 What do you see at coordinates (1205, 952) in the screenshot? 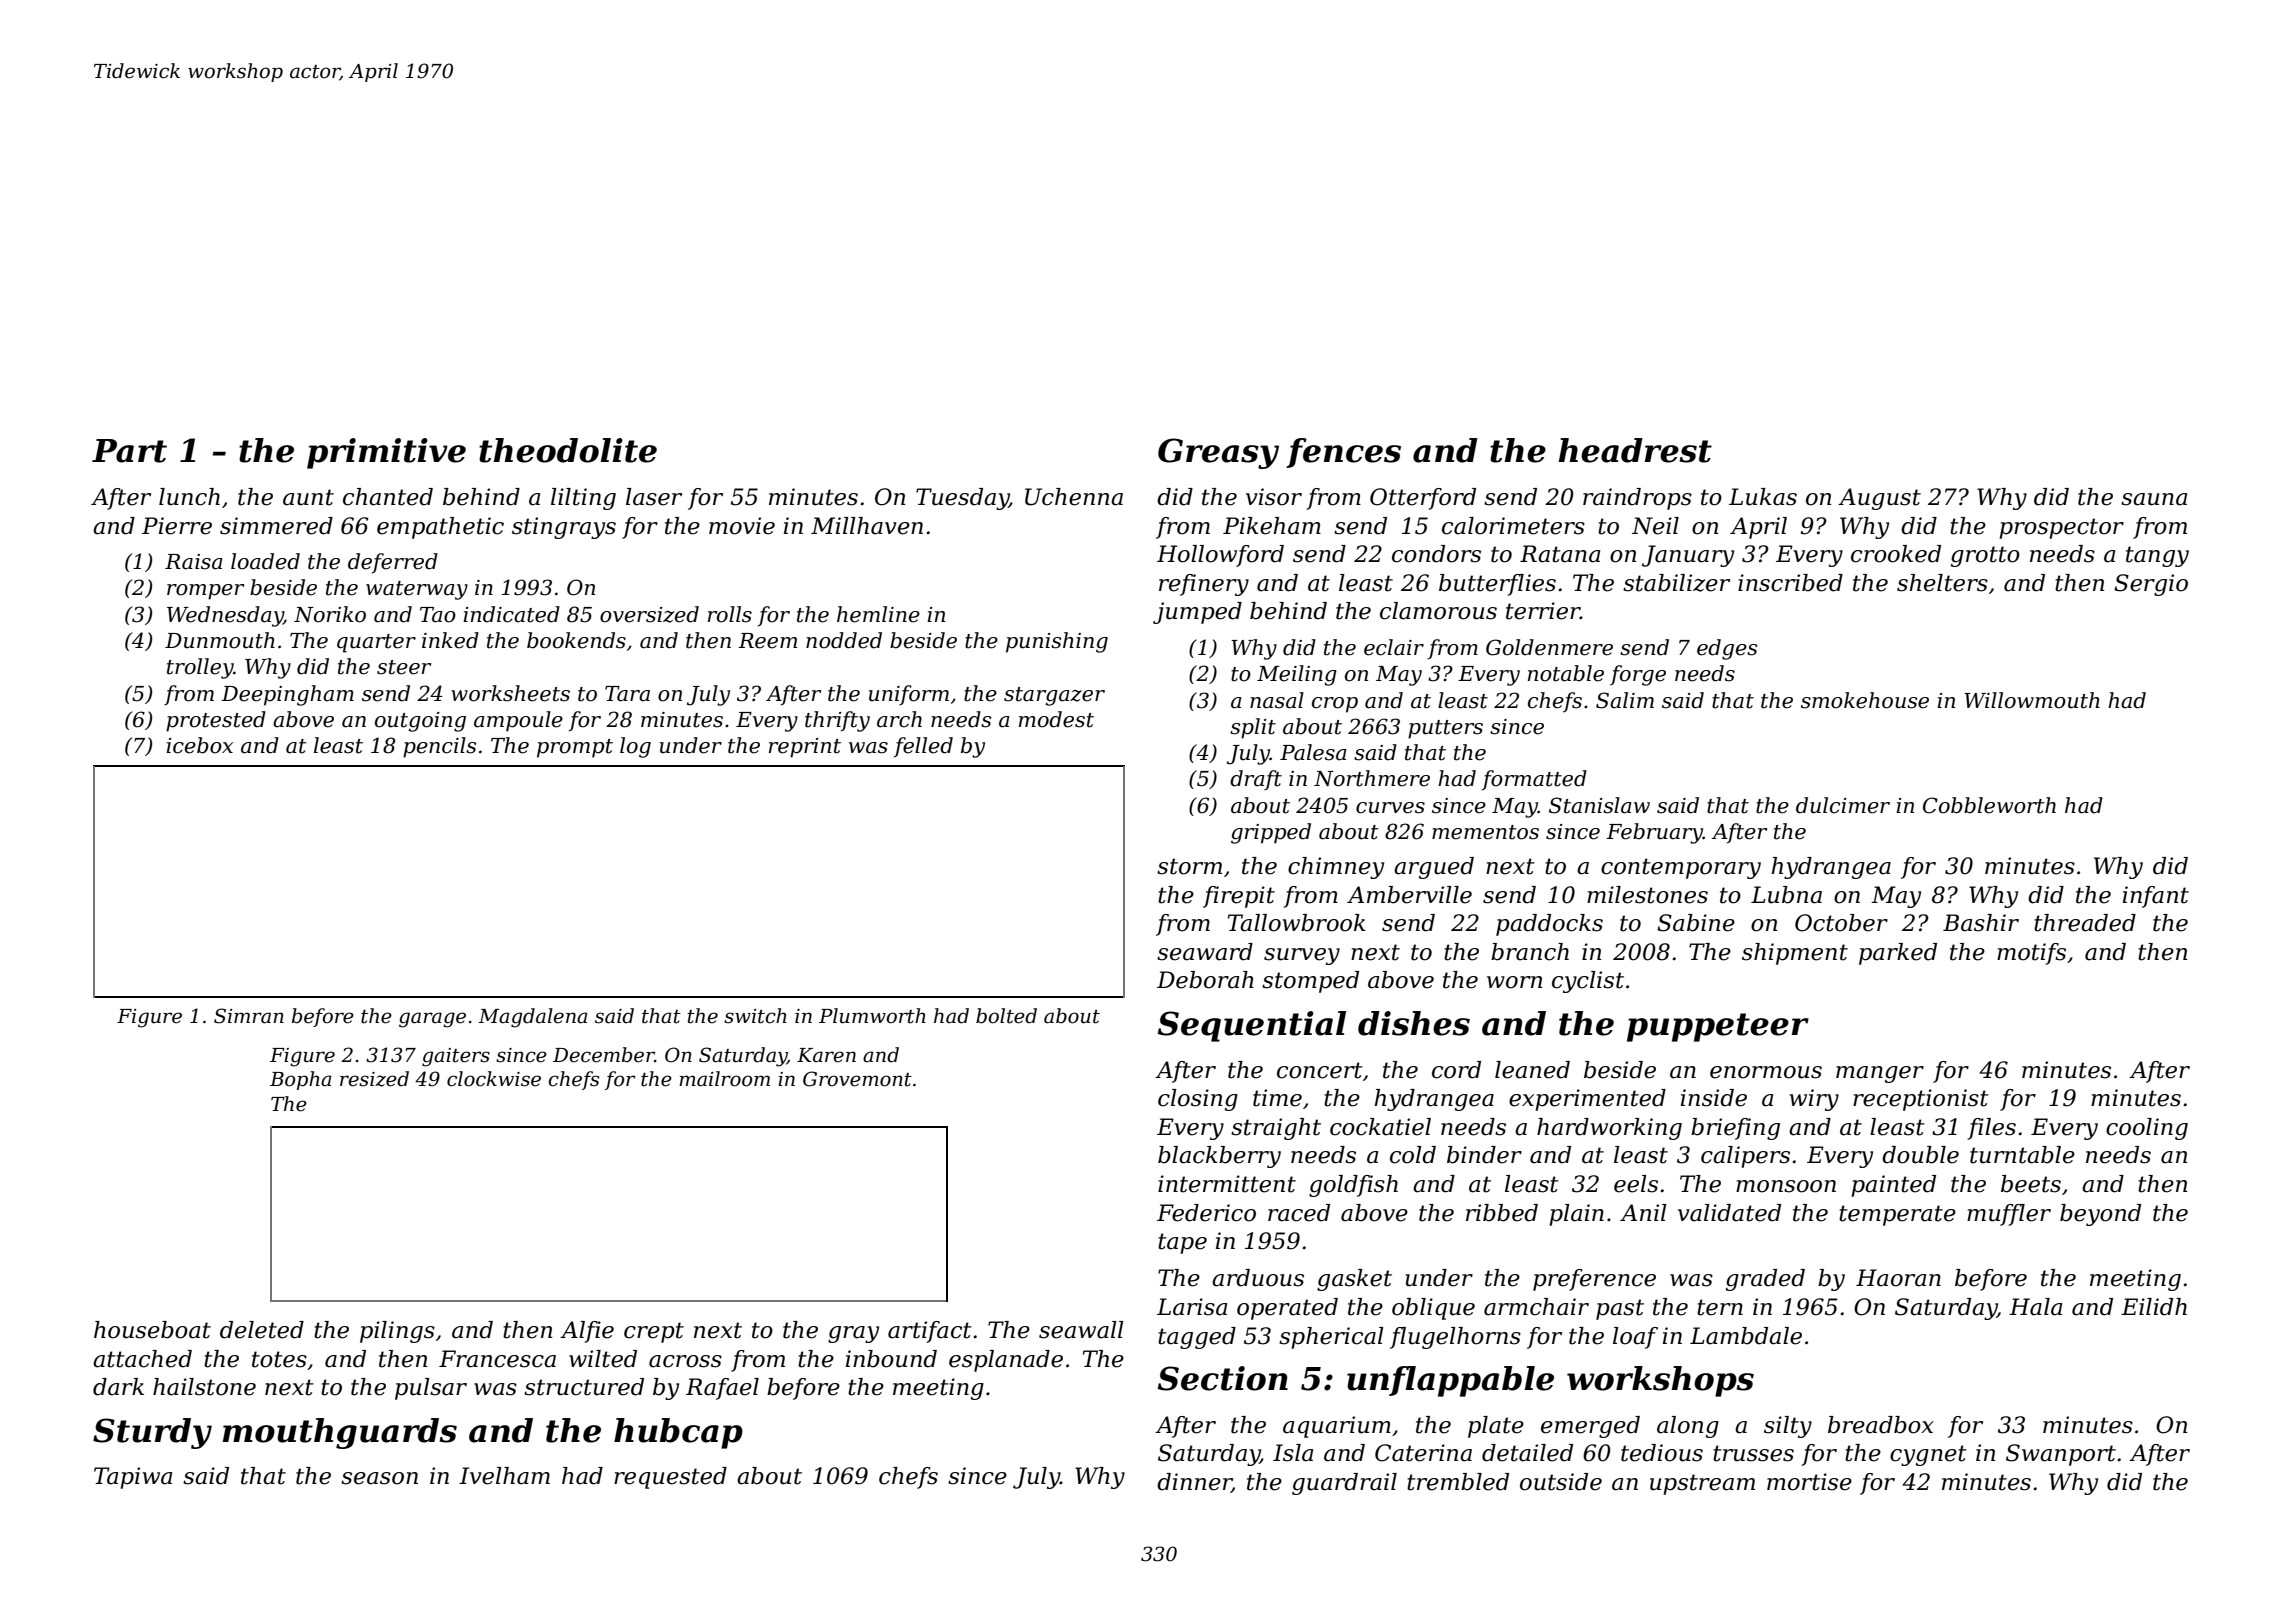
I see `seaward` at bounding box center [1205, 952].
